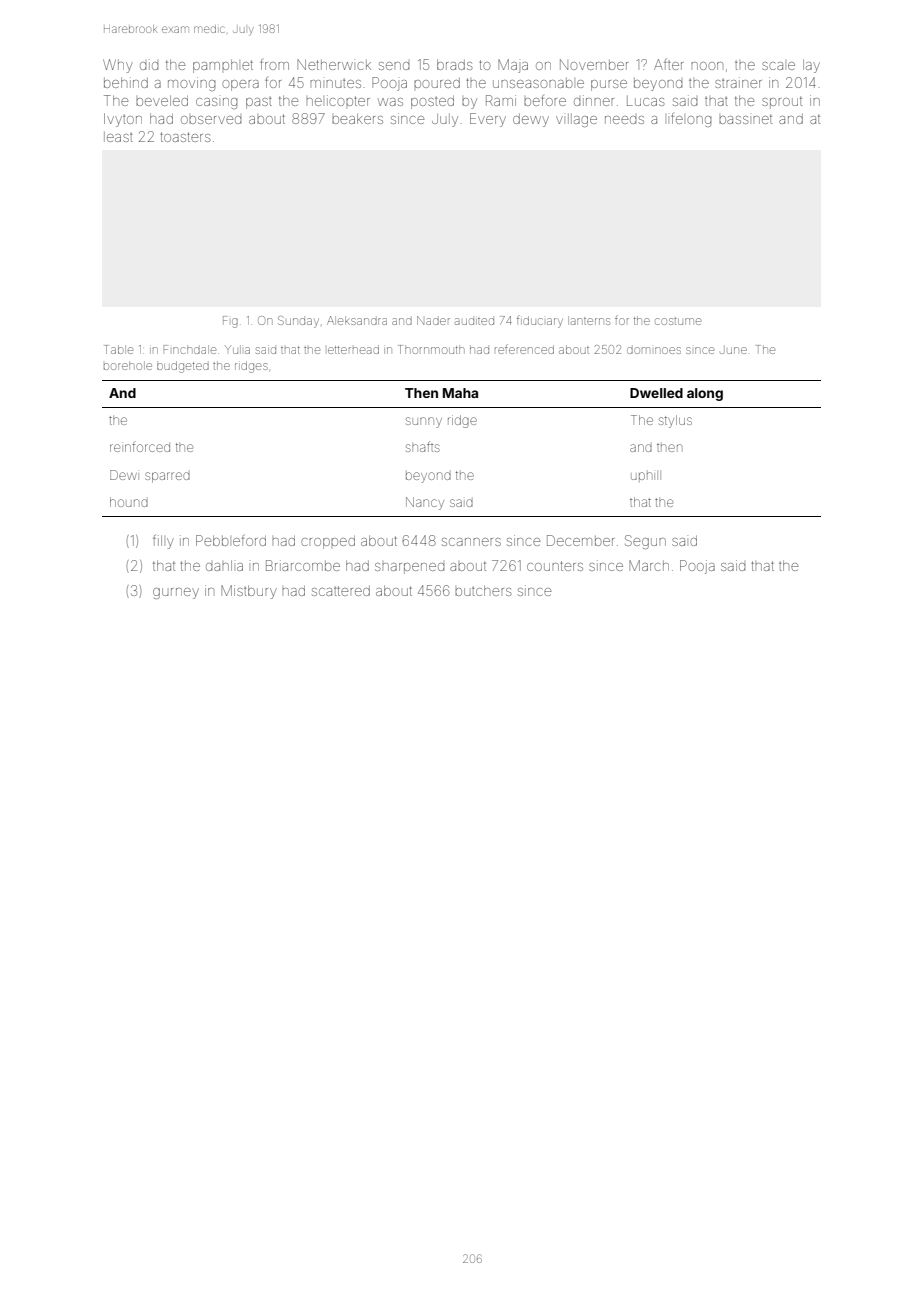 This image has height=1314, width=924. Describe the element at coordinates (328, 542) in the image. I see `cropped` at that location.
